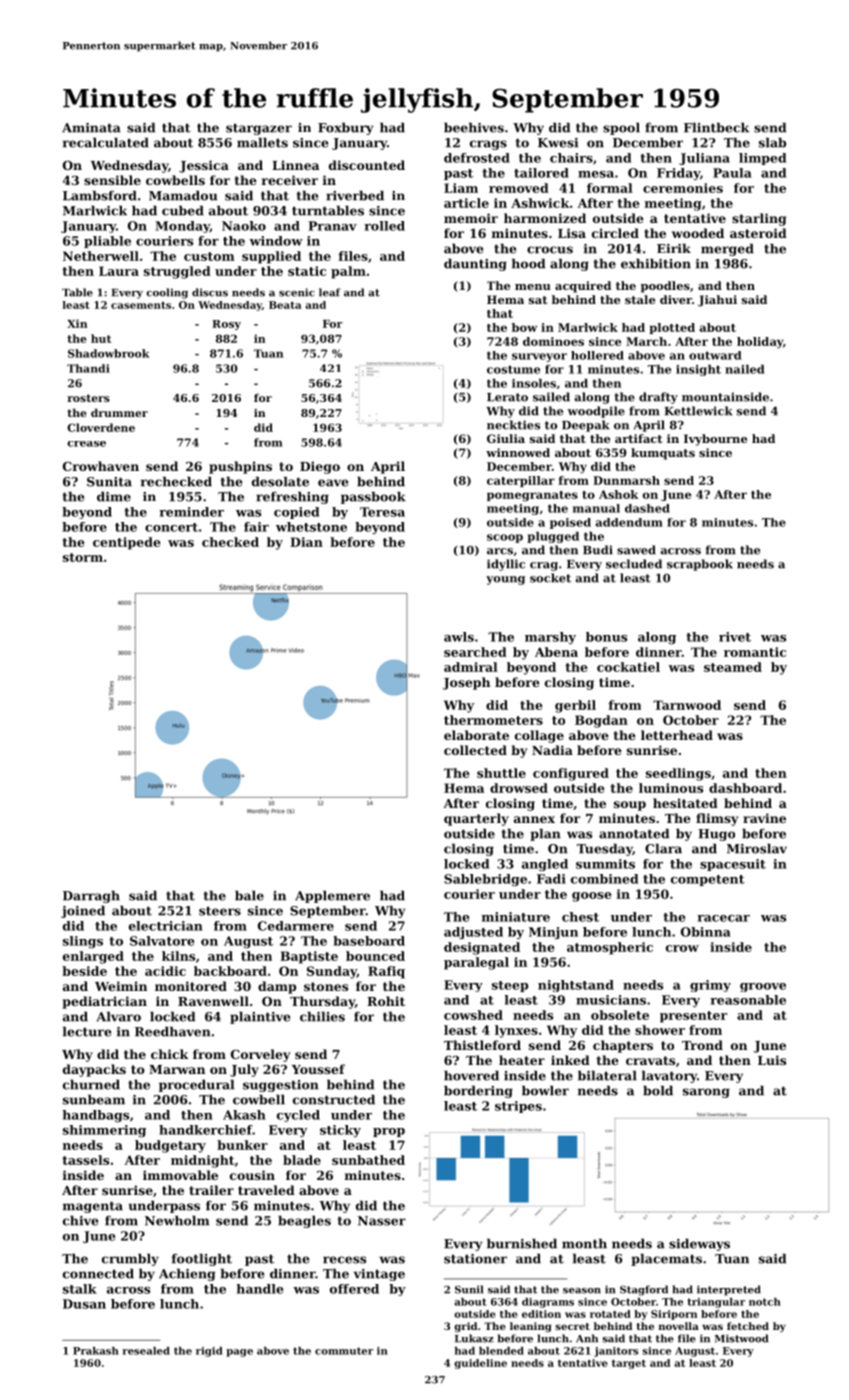 The image size is (849, 1400). What do you see at coordinates (501, 1351) in the image?
I see `blended` at bounding box center [501, 1351].
